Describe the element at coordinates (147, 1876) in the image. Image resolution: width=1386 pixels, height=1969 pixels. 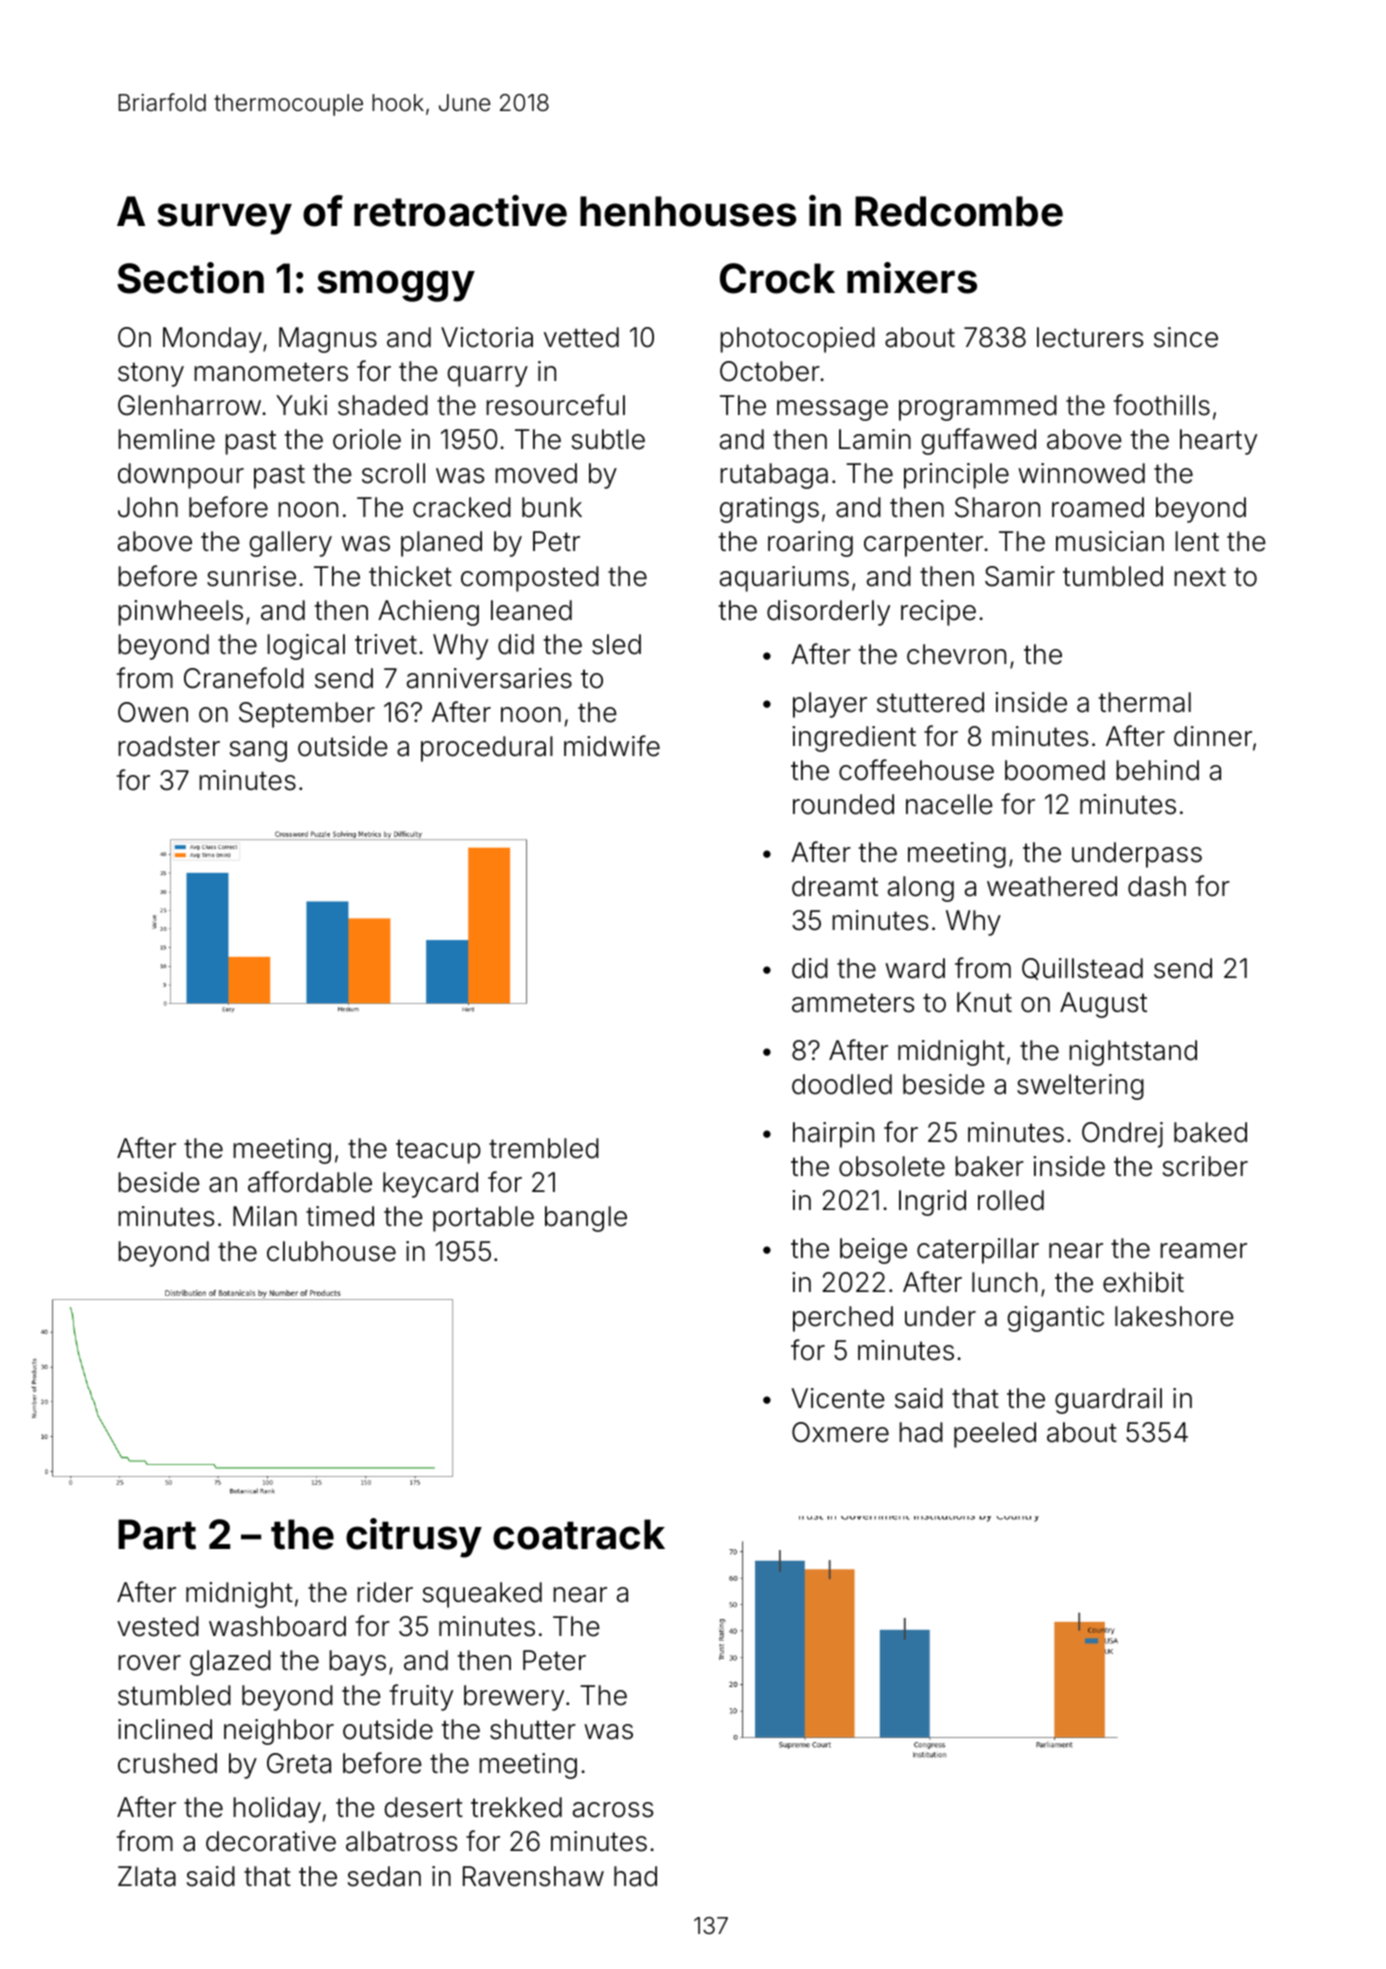
I see `Zlata` at that location.
